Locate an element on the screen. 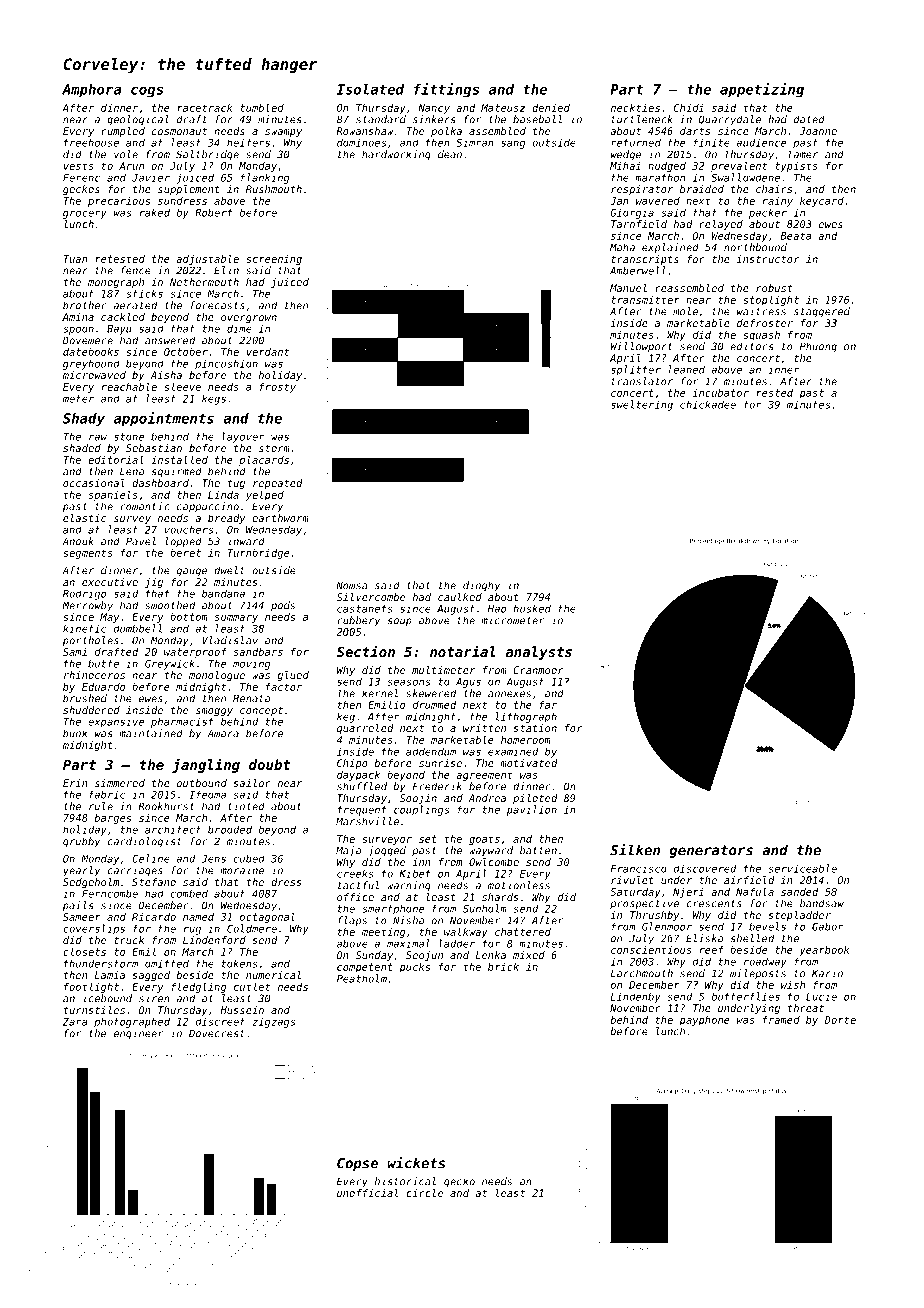 The image size is (924, 1308). rug is located at coordinates (192, 930).
